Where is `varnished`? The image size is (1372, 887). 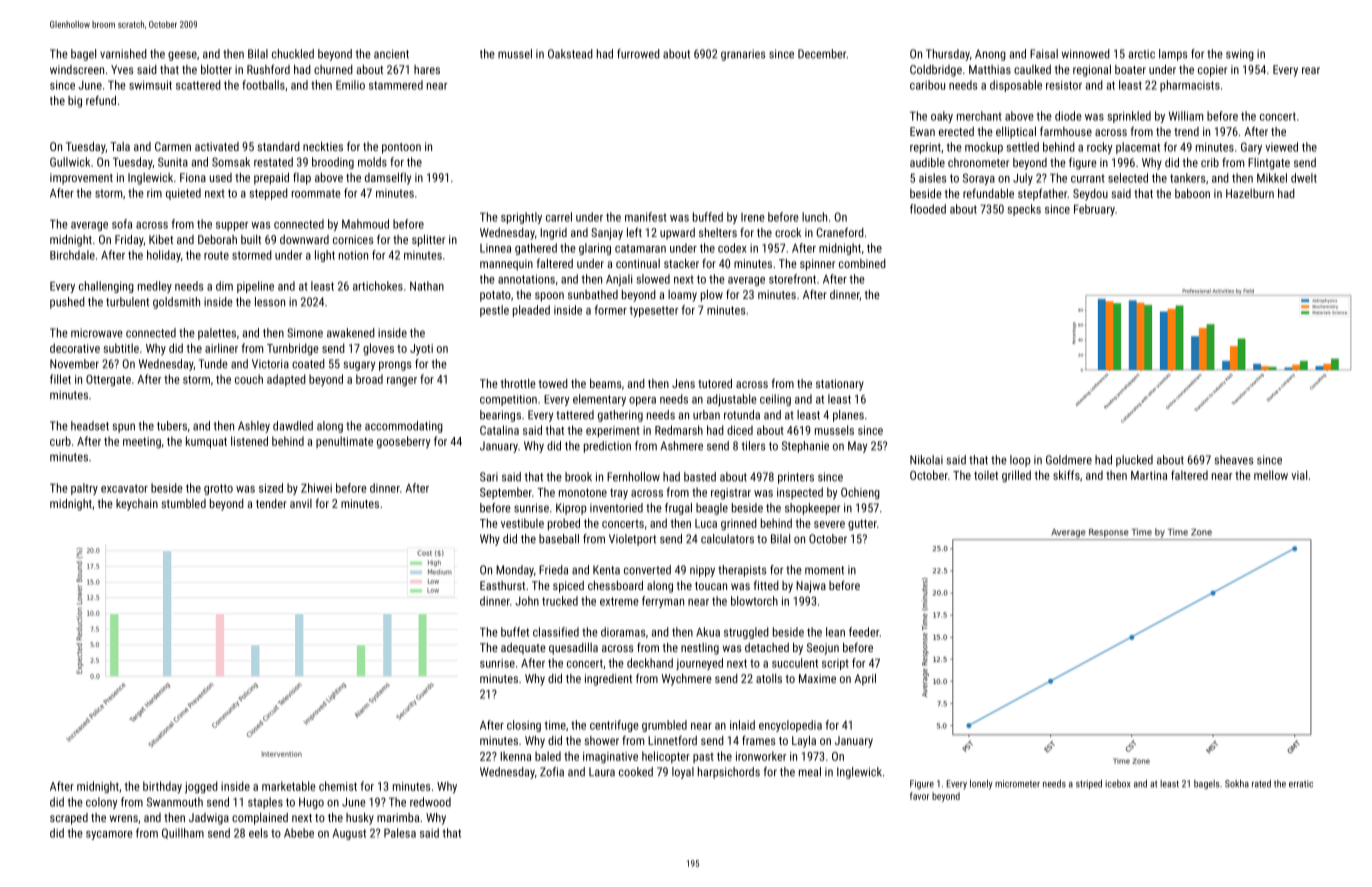
varnished is located at coordinates (123, 54).
